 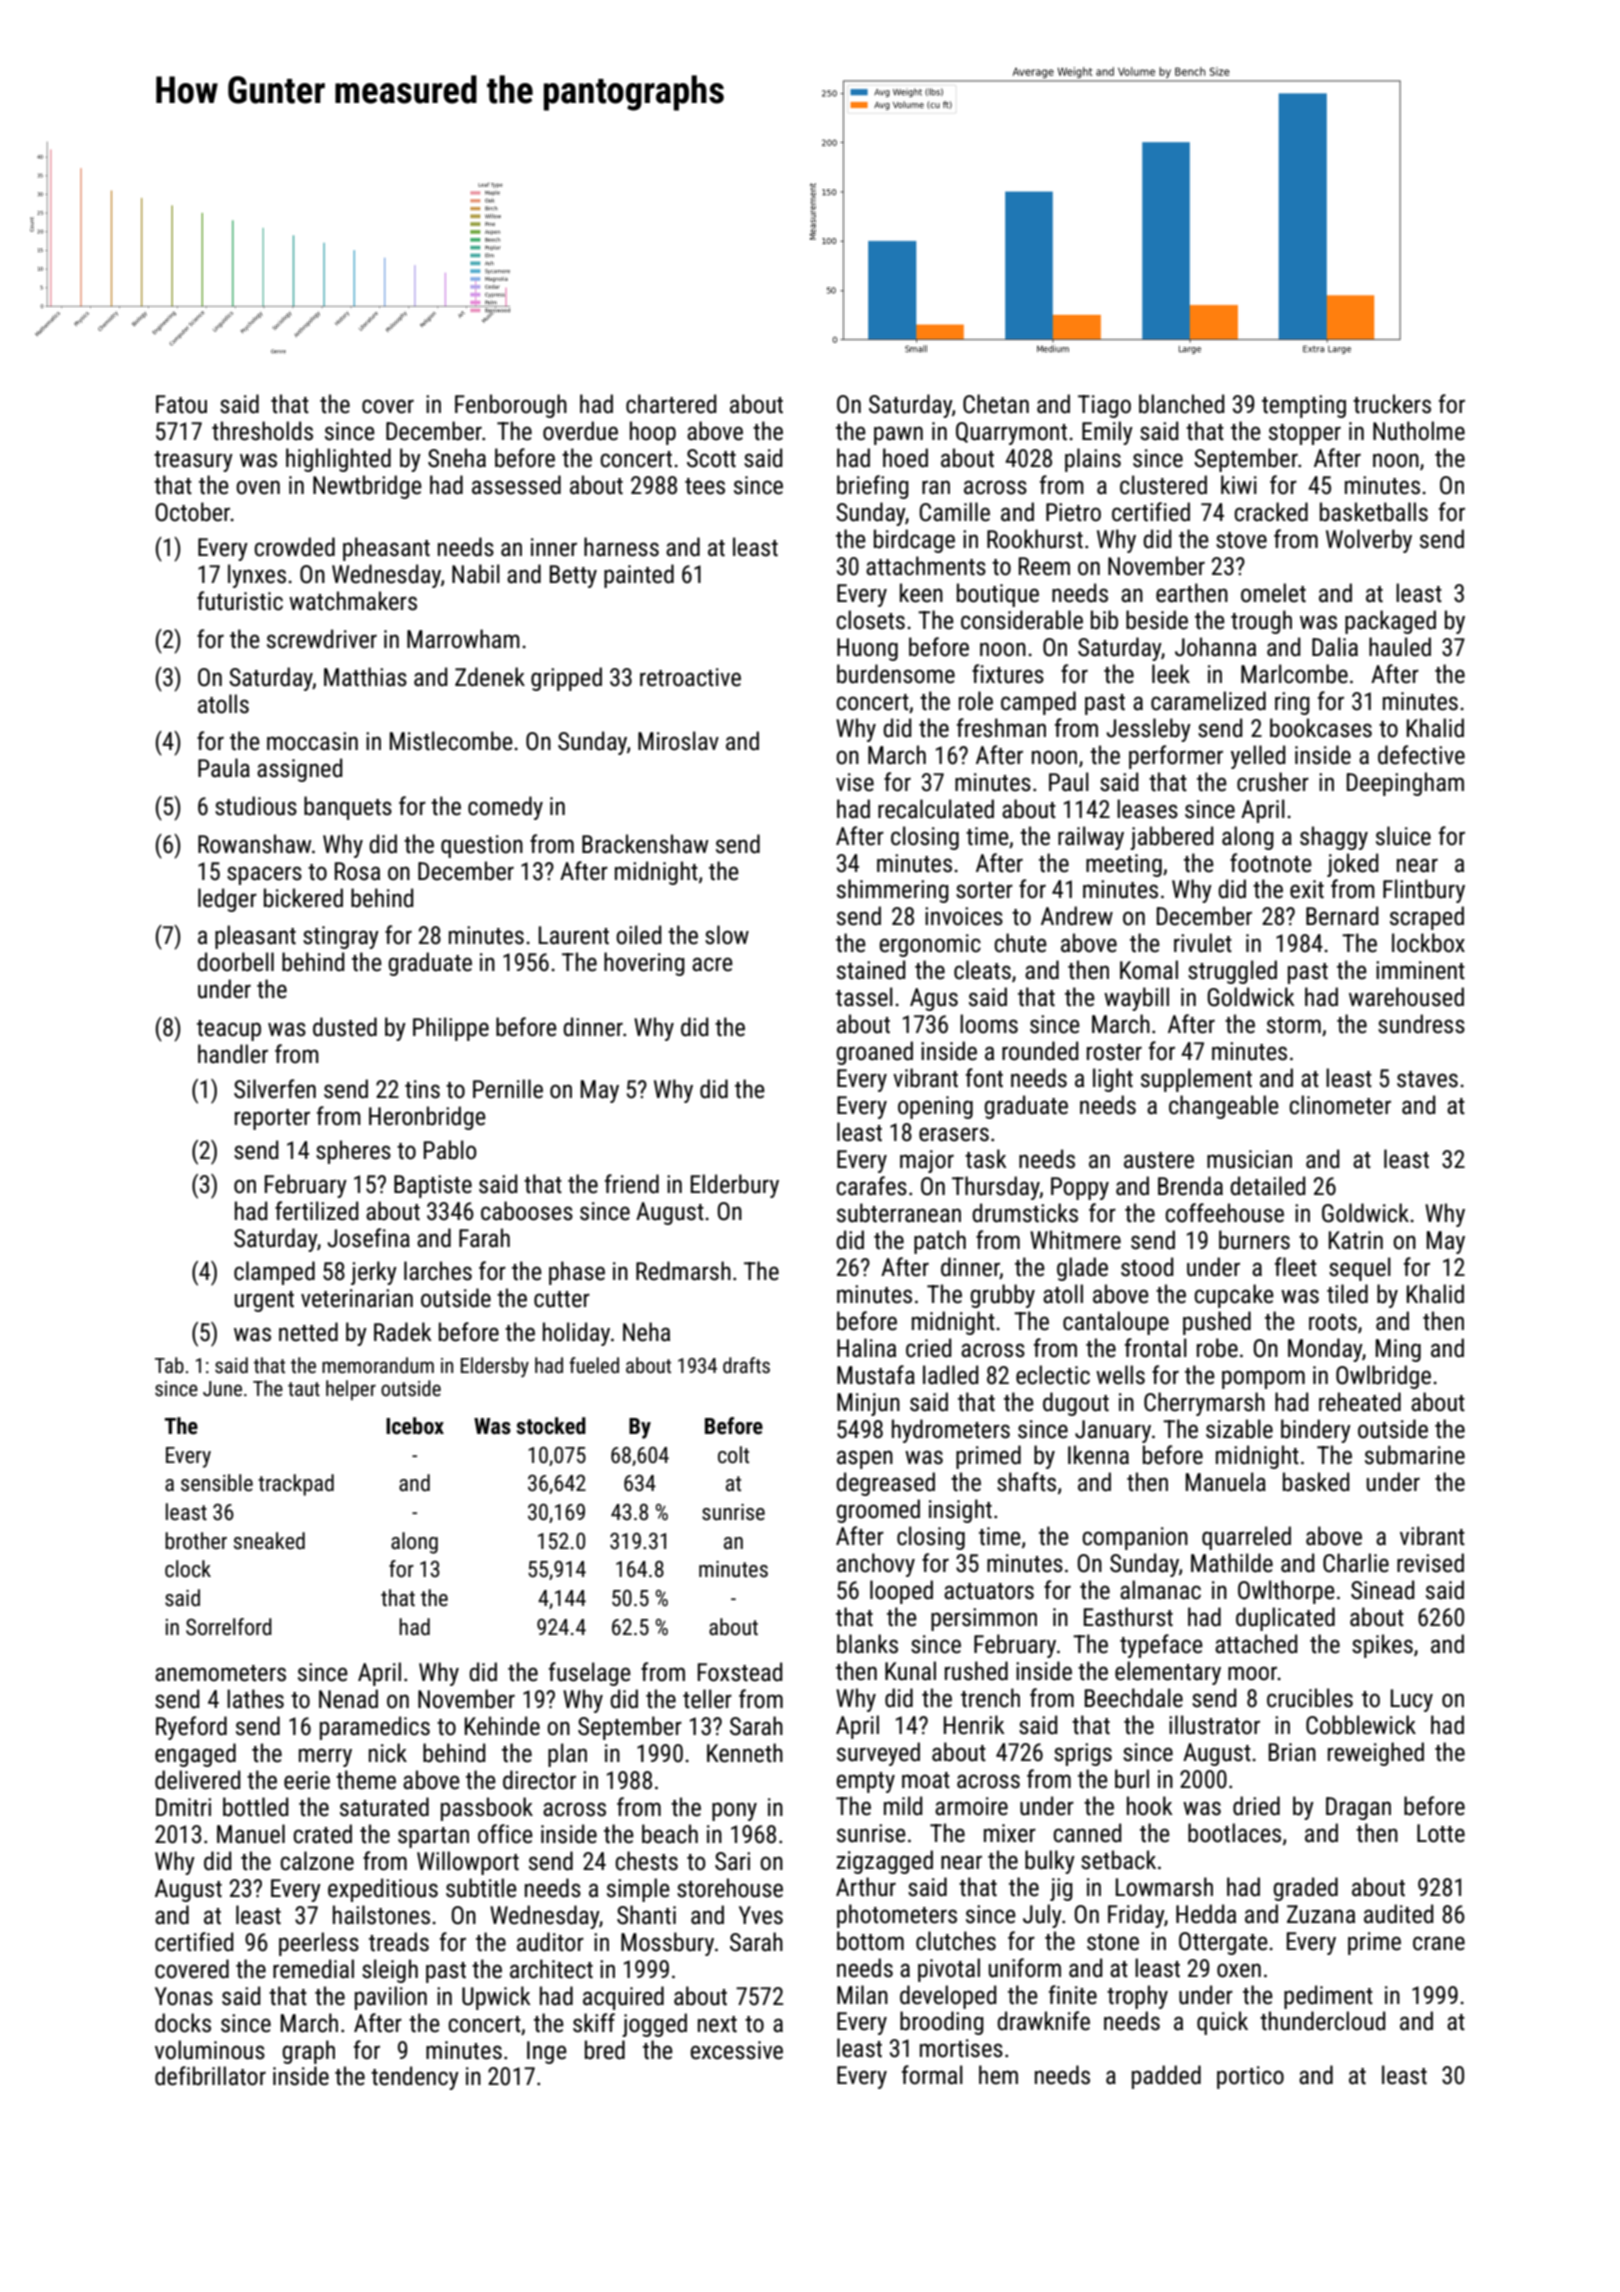 What do you see at coordinates (712, 964) in the image?
I see `acre` at bounding box center [712, 964].
